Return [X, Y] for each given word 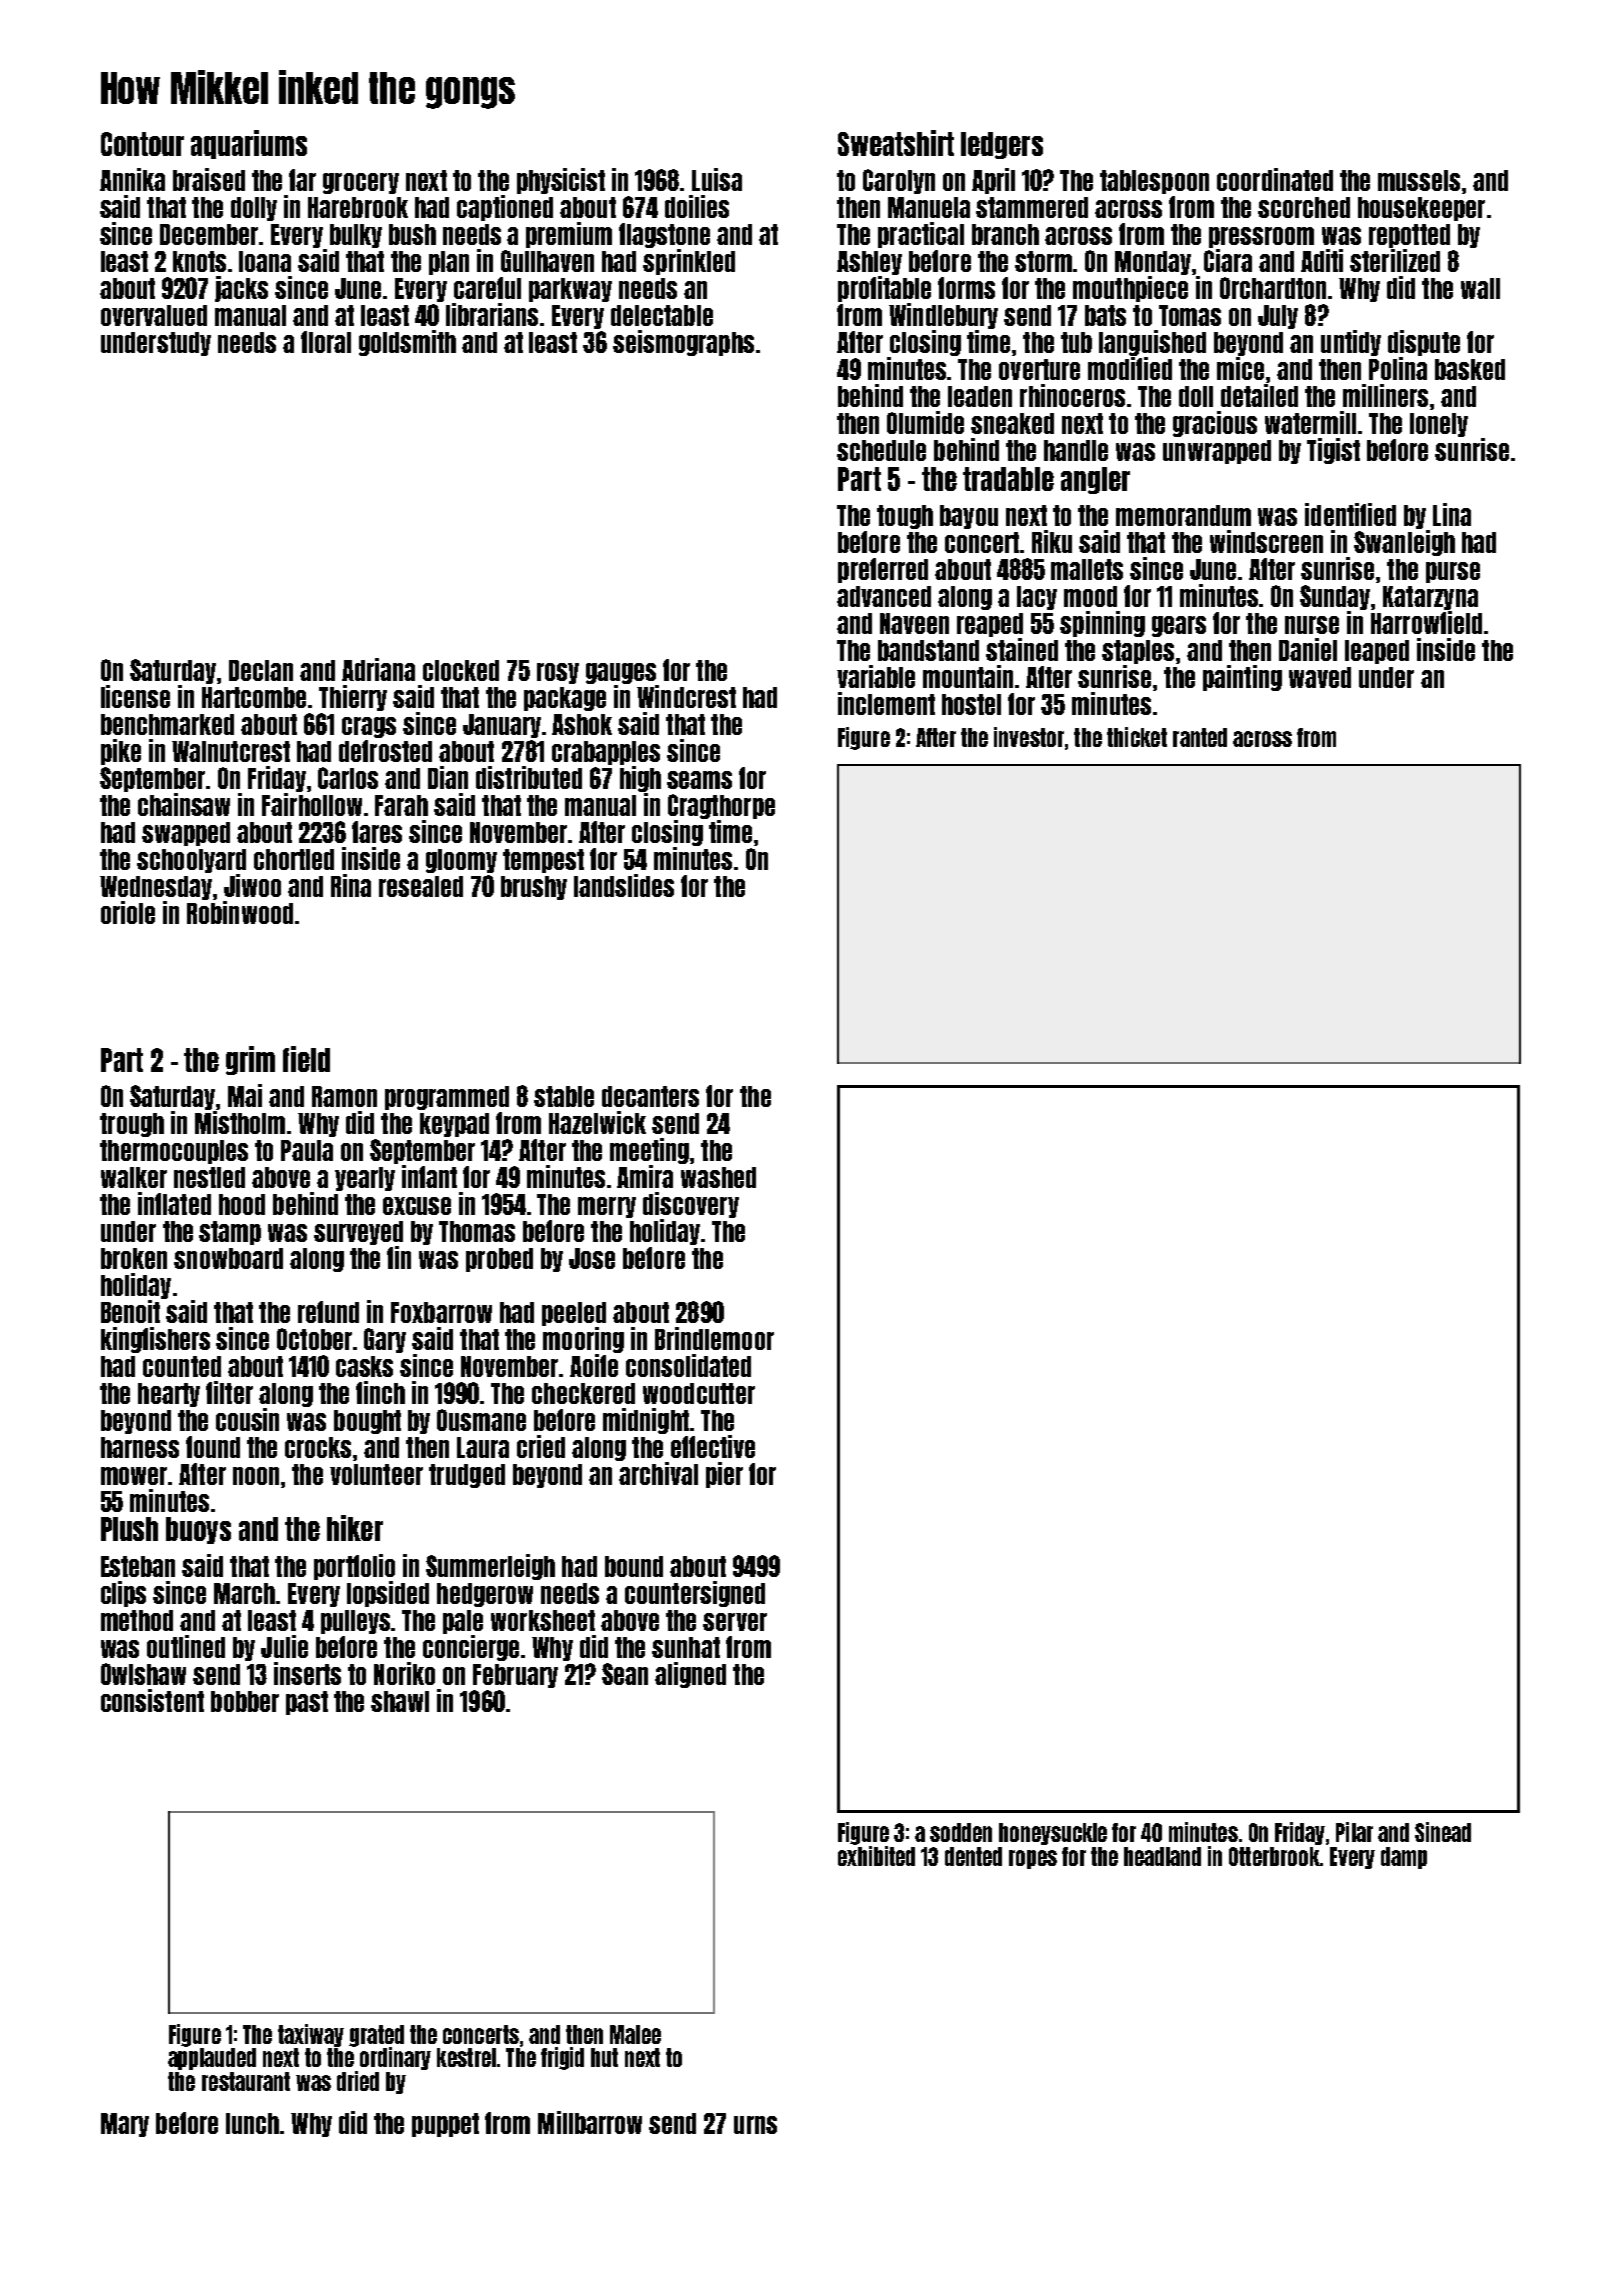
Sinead [1443, 1832]
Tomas [1190, 315]
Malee [635, 2034]
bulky [356, 236]
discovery [691, 1205]
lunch [252, 2123]
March [244, 1593]
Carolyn [899, 181]
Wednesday [156, 888]
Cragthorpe [721, 806]
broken [134, 1258]
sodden [961, 1832]
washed [718, 1177]
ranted [1200, 737]
